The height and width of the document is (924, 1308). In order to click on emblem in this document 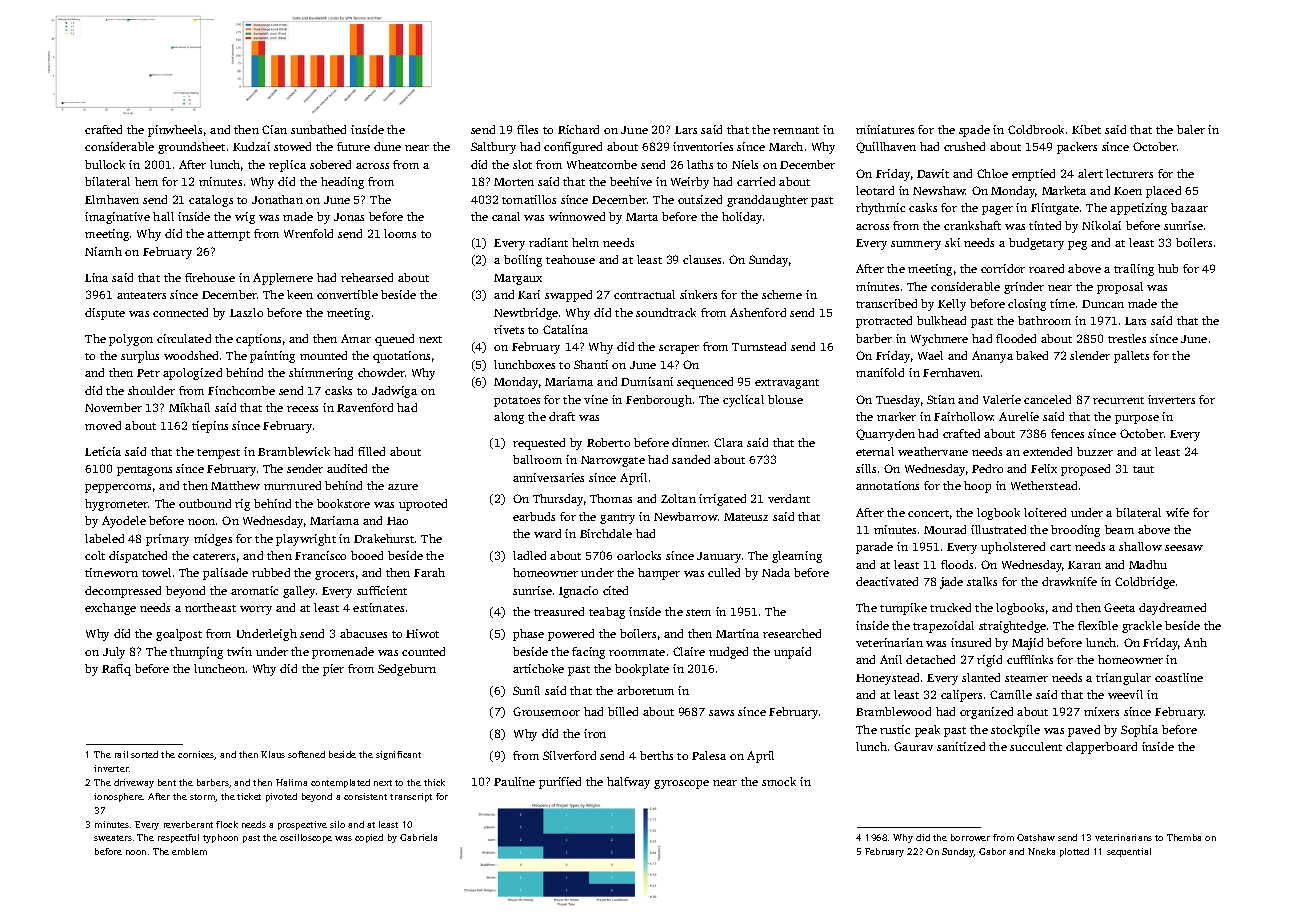, I will do `click(189, 851)`.
